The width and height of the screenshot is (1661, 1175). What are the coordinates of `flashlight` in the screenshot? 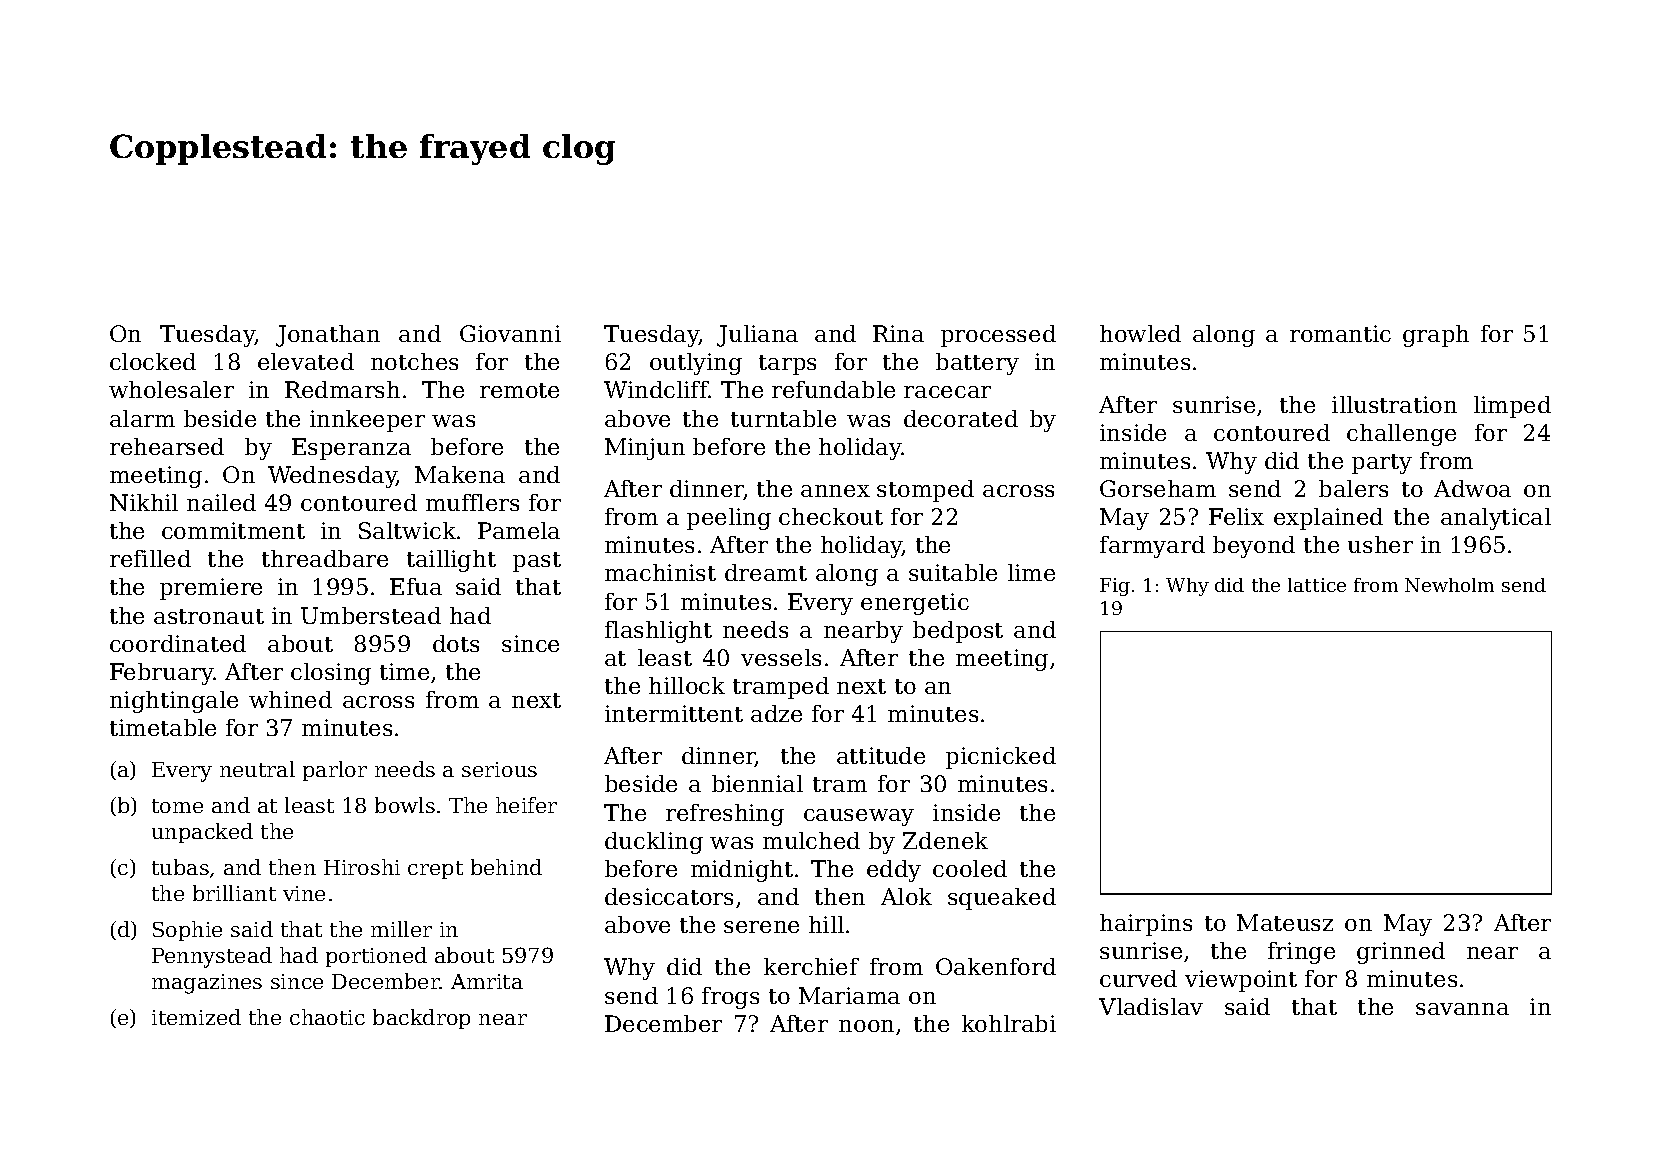 It's located at (658, 632).
